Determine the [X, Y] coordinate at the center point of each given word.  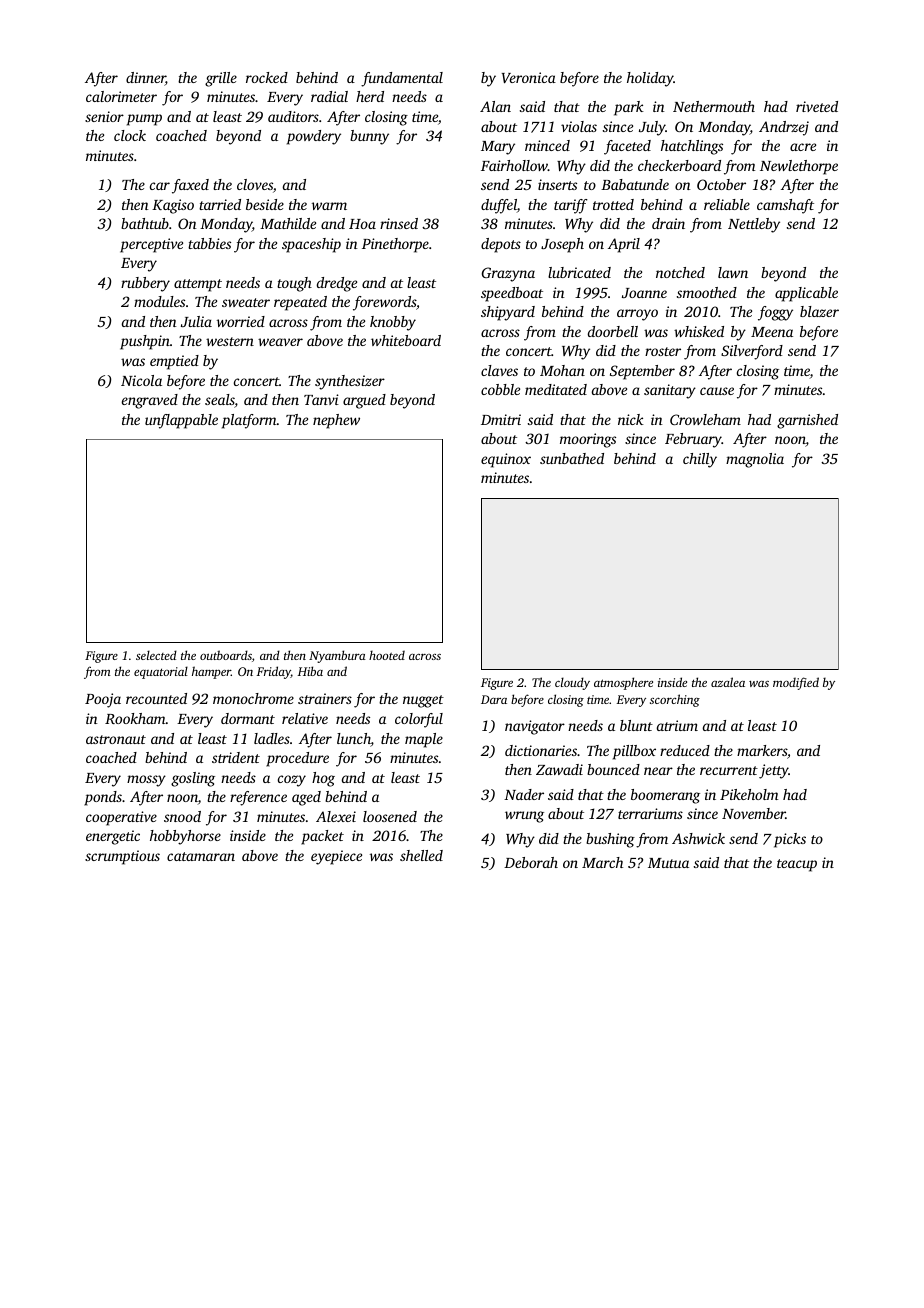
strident [236, 757]
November [754, 813]
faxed [190, 186]
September [642, 372]
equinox [506, 460]
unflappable [181, 421]
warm [329, 206]
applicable [806, 294]
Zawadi [559, 769]
